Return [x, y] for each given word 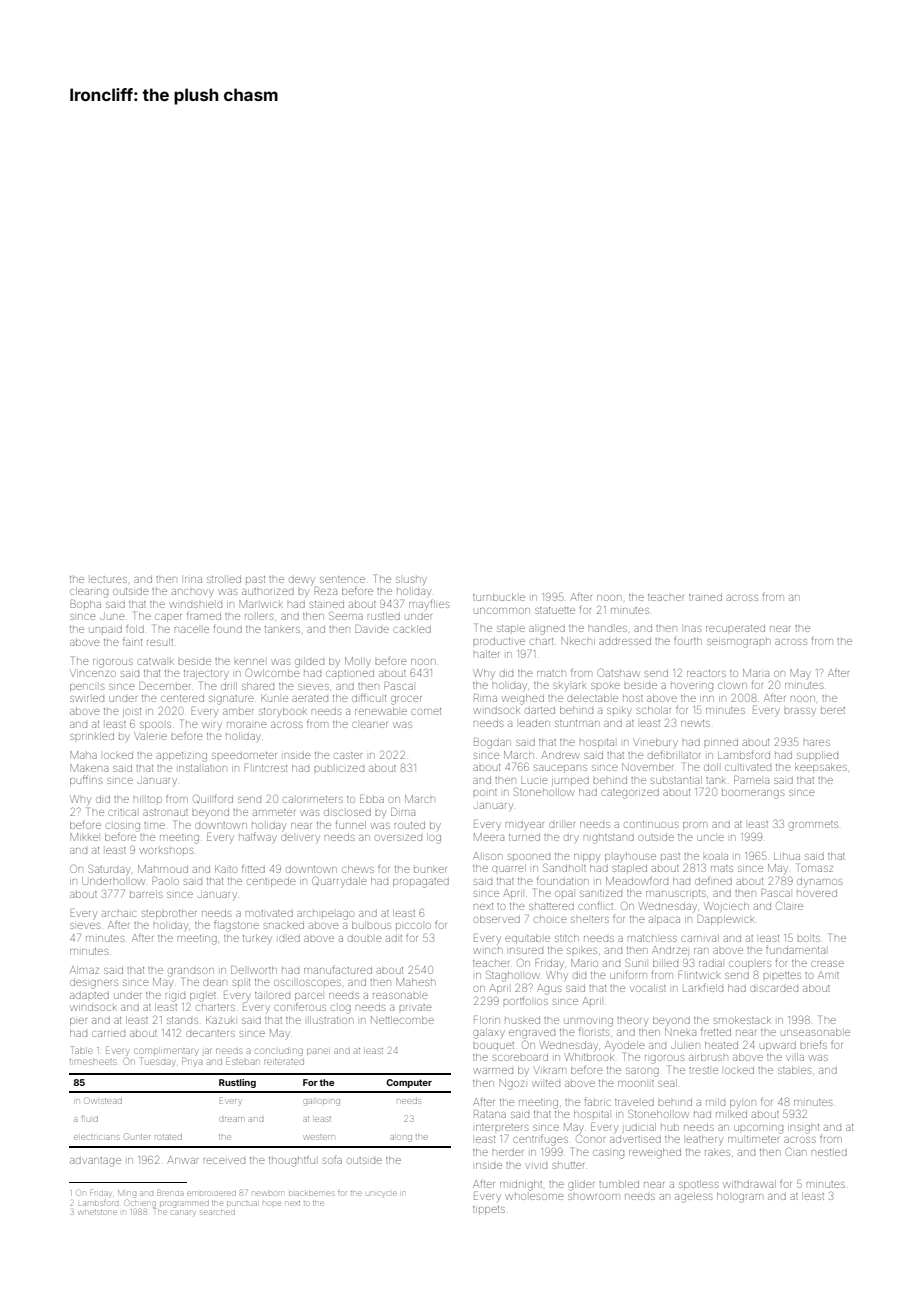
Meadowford [637, 880]
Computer [409, 1083]
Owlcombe [273, 672]
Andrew [560, 755]
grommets [813, 826]
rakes [717, 1153]
